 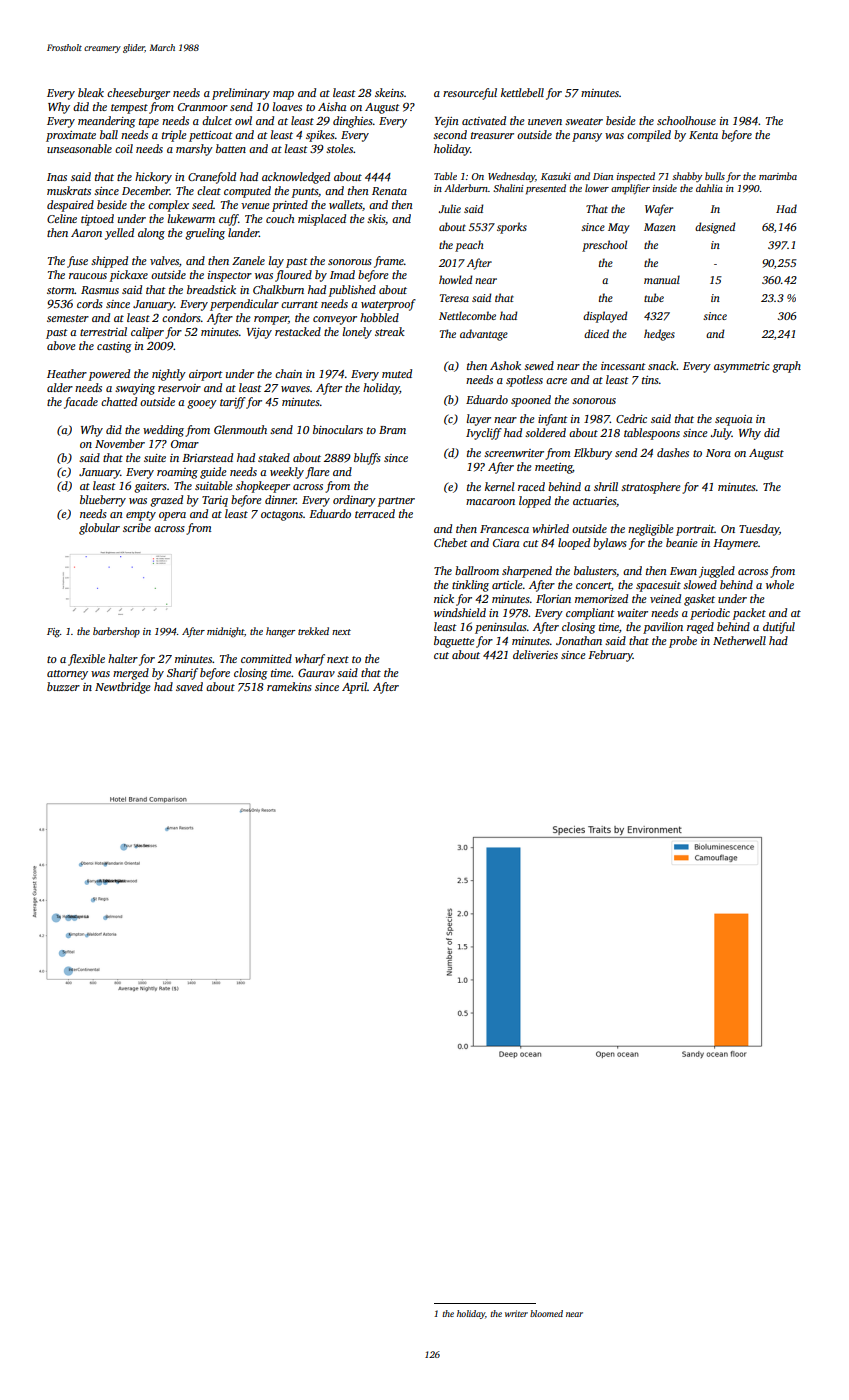 I want to click on ramekins, so click(x=289, y=686).
